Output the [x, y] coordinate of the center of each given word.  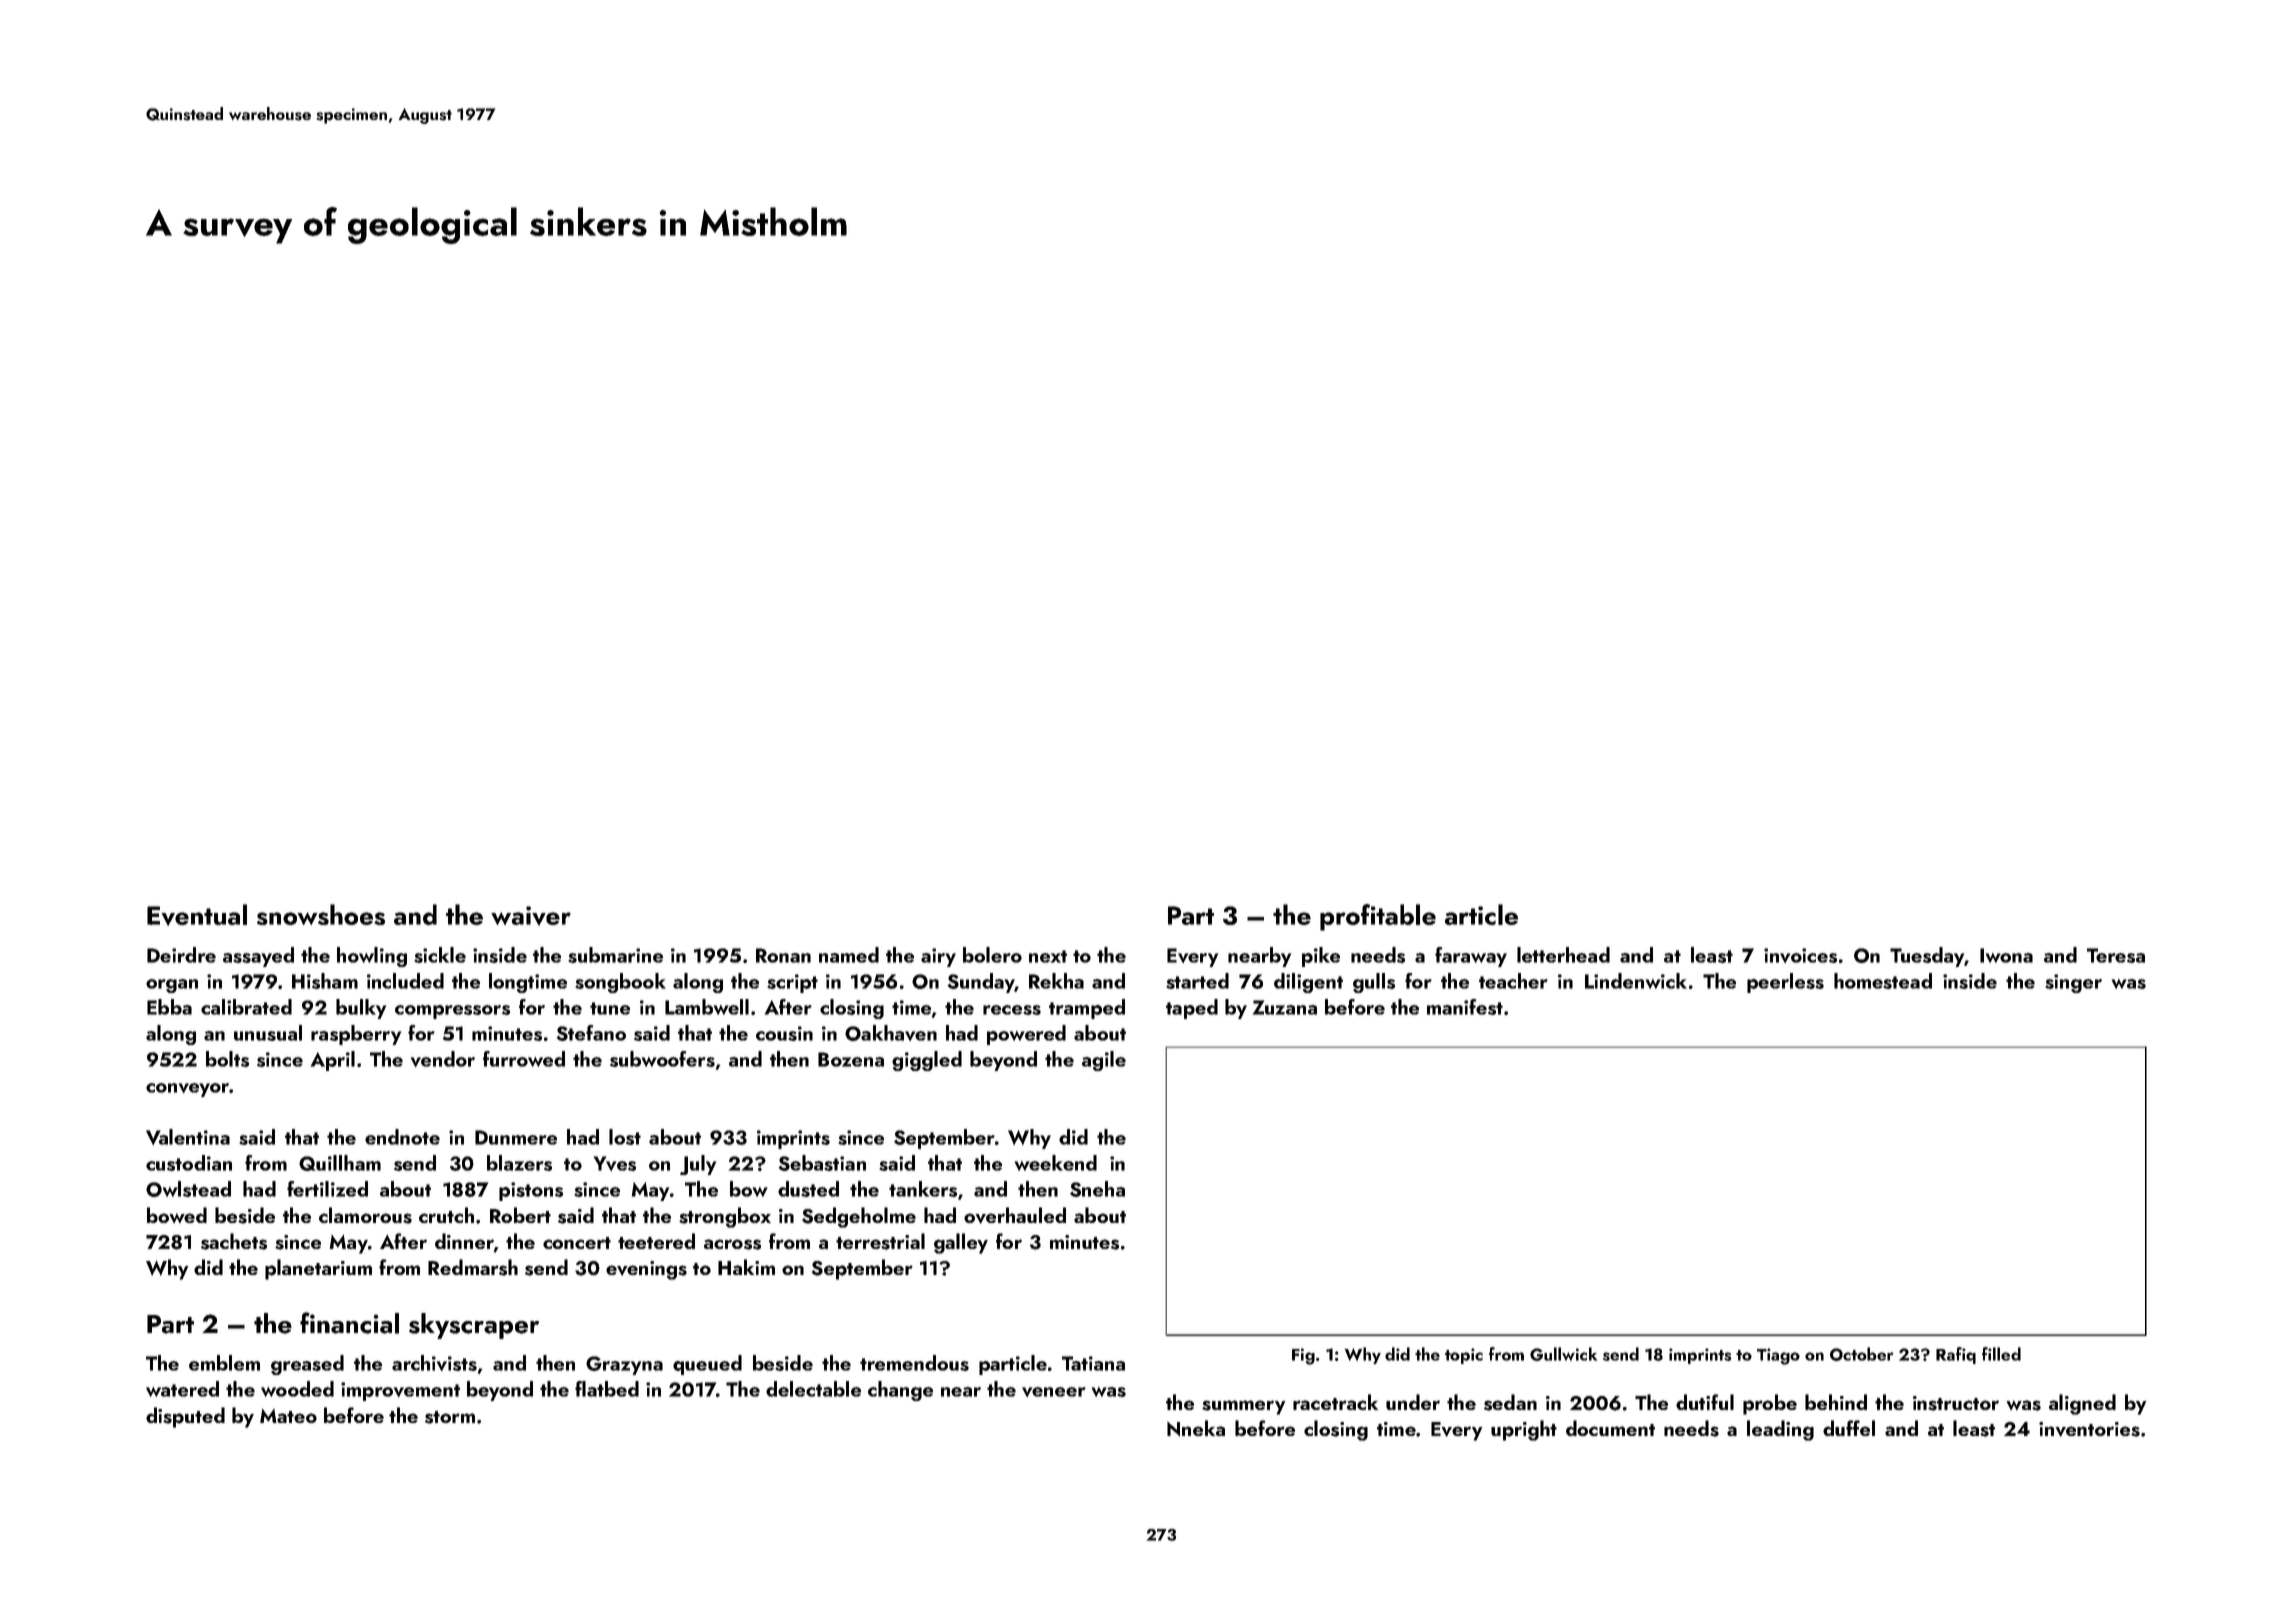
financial [349, 1323]
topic [1464, 1356]
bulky [361, 1009]
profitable [1378, 917]
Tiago [1778, 1356]
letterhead [1563, 955]
